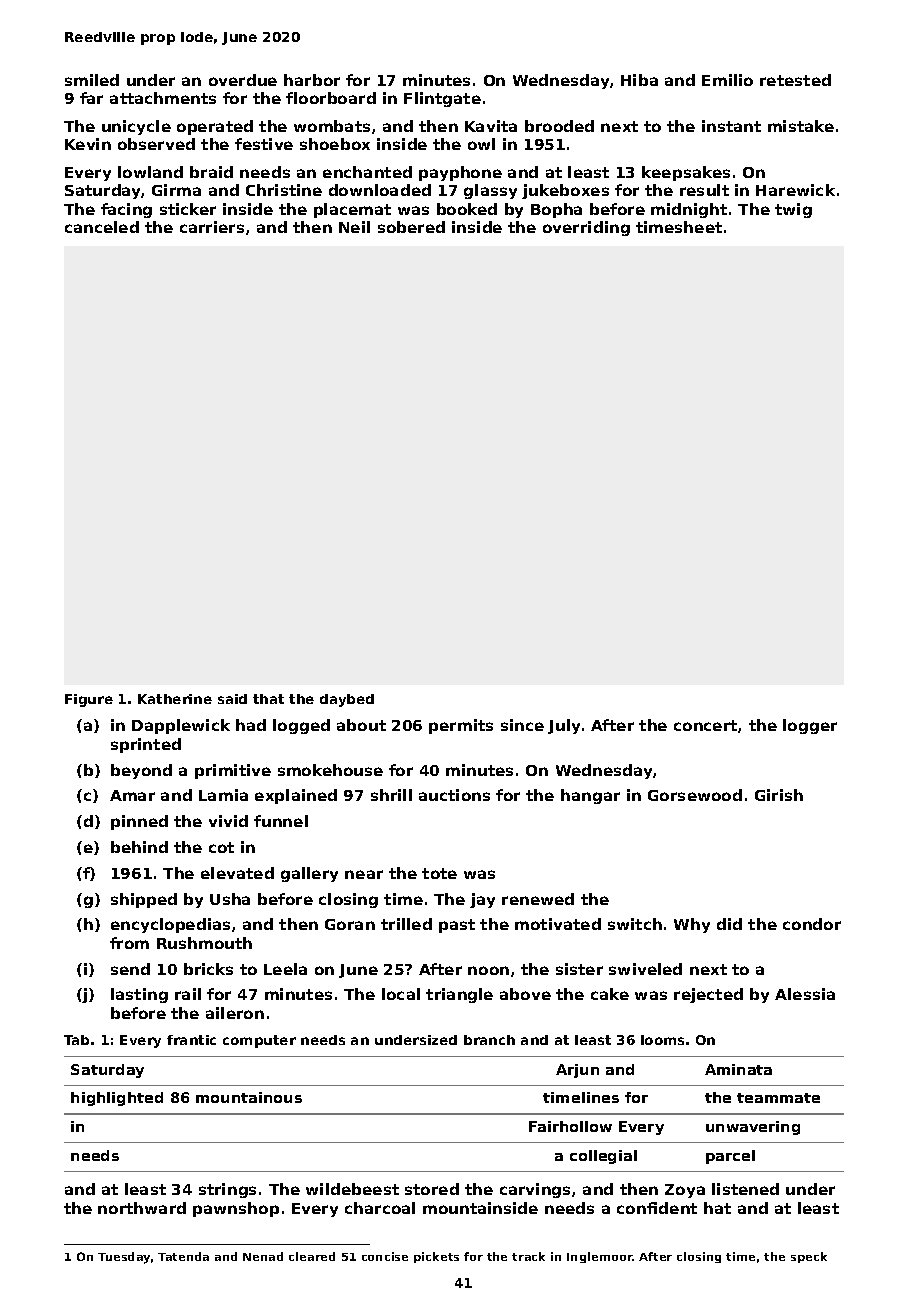 This screenshot has height=1316, width=908. I want to click on canceled, so click(102, 227).
